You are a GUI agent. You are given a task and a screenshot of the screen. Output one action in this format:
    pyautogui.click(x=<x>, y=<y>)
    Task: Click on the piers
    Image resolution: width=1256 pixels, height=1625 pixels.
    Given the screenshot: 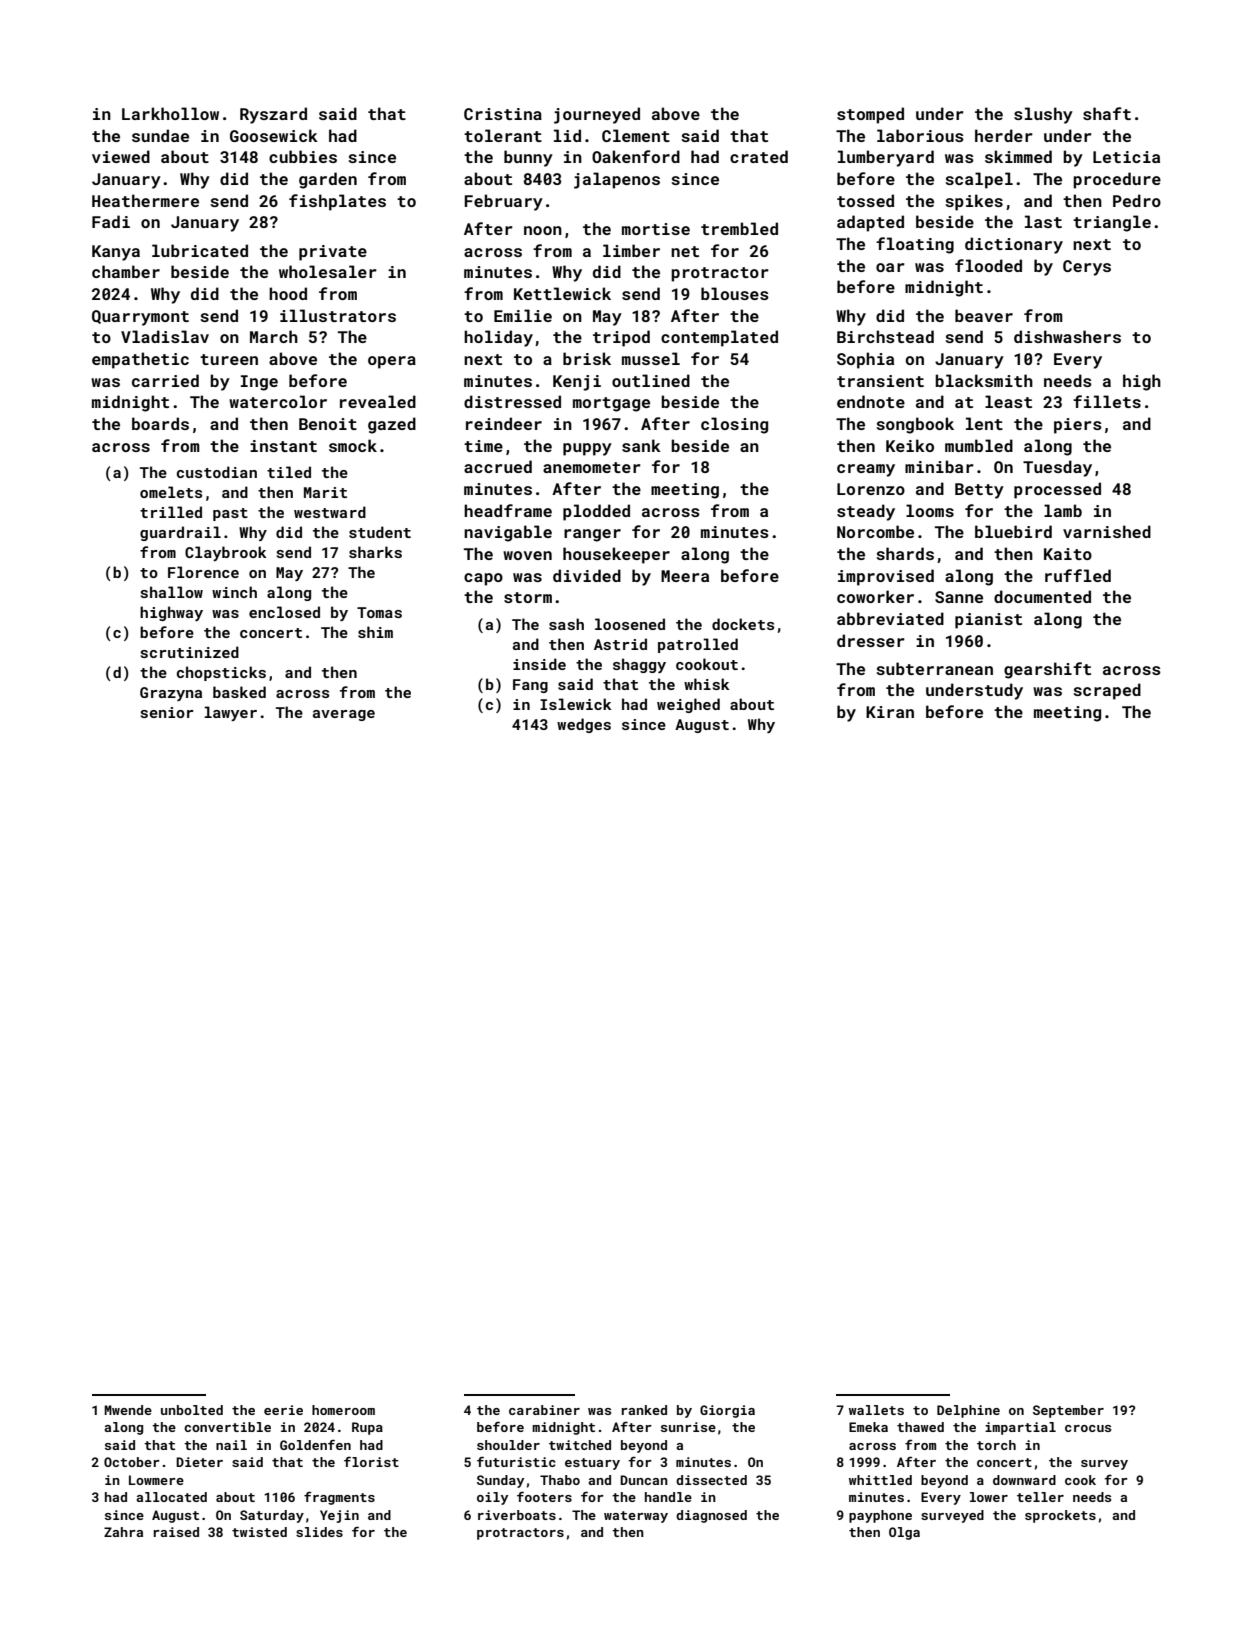 What is the action you would take?
    pyautogui.click(x=1078, y=426)
